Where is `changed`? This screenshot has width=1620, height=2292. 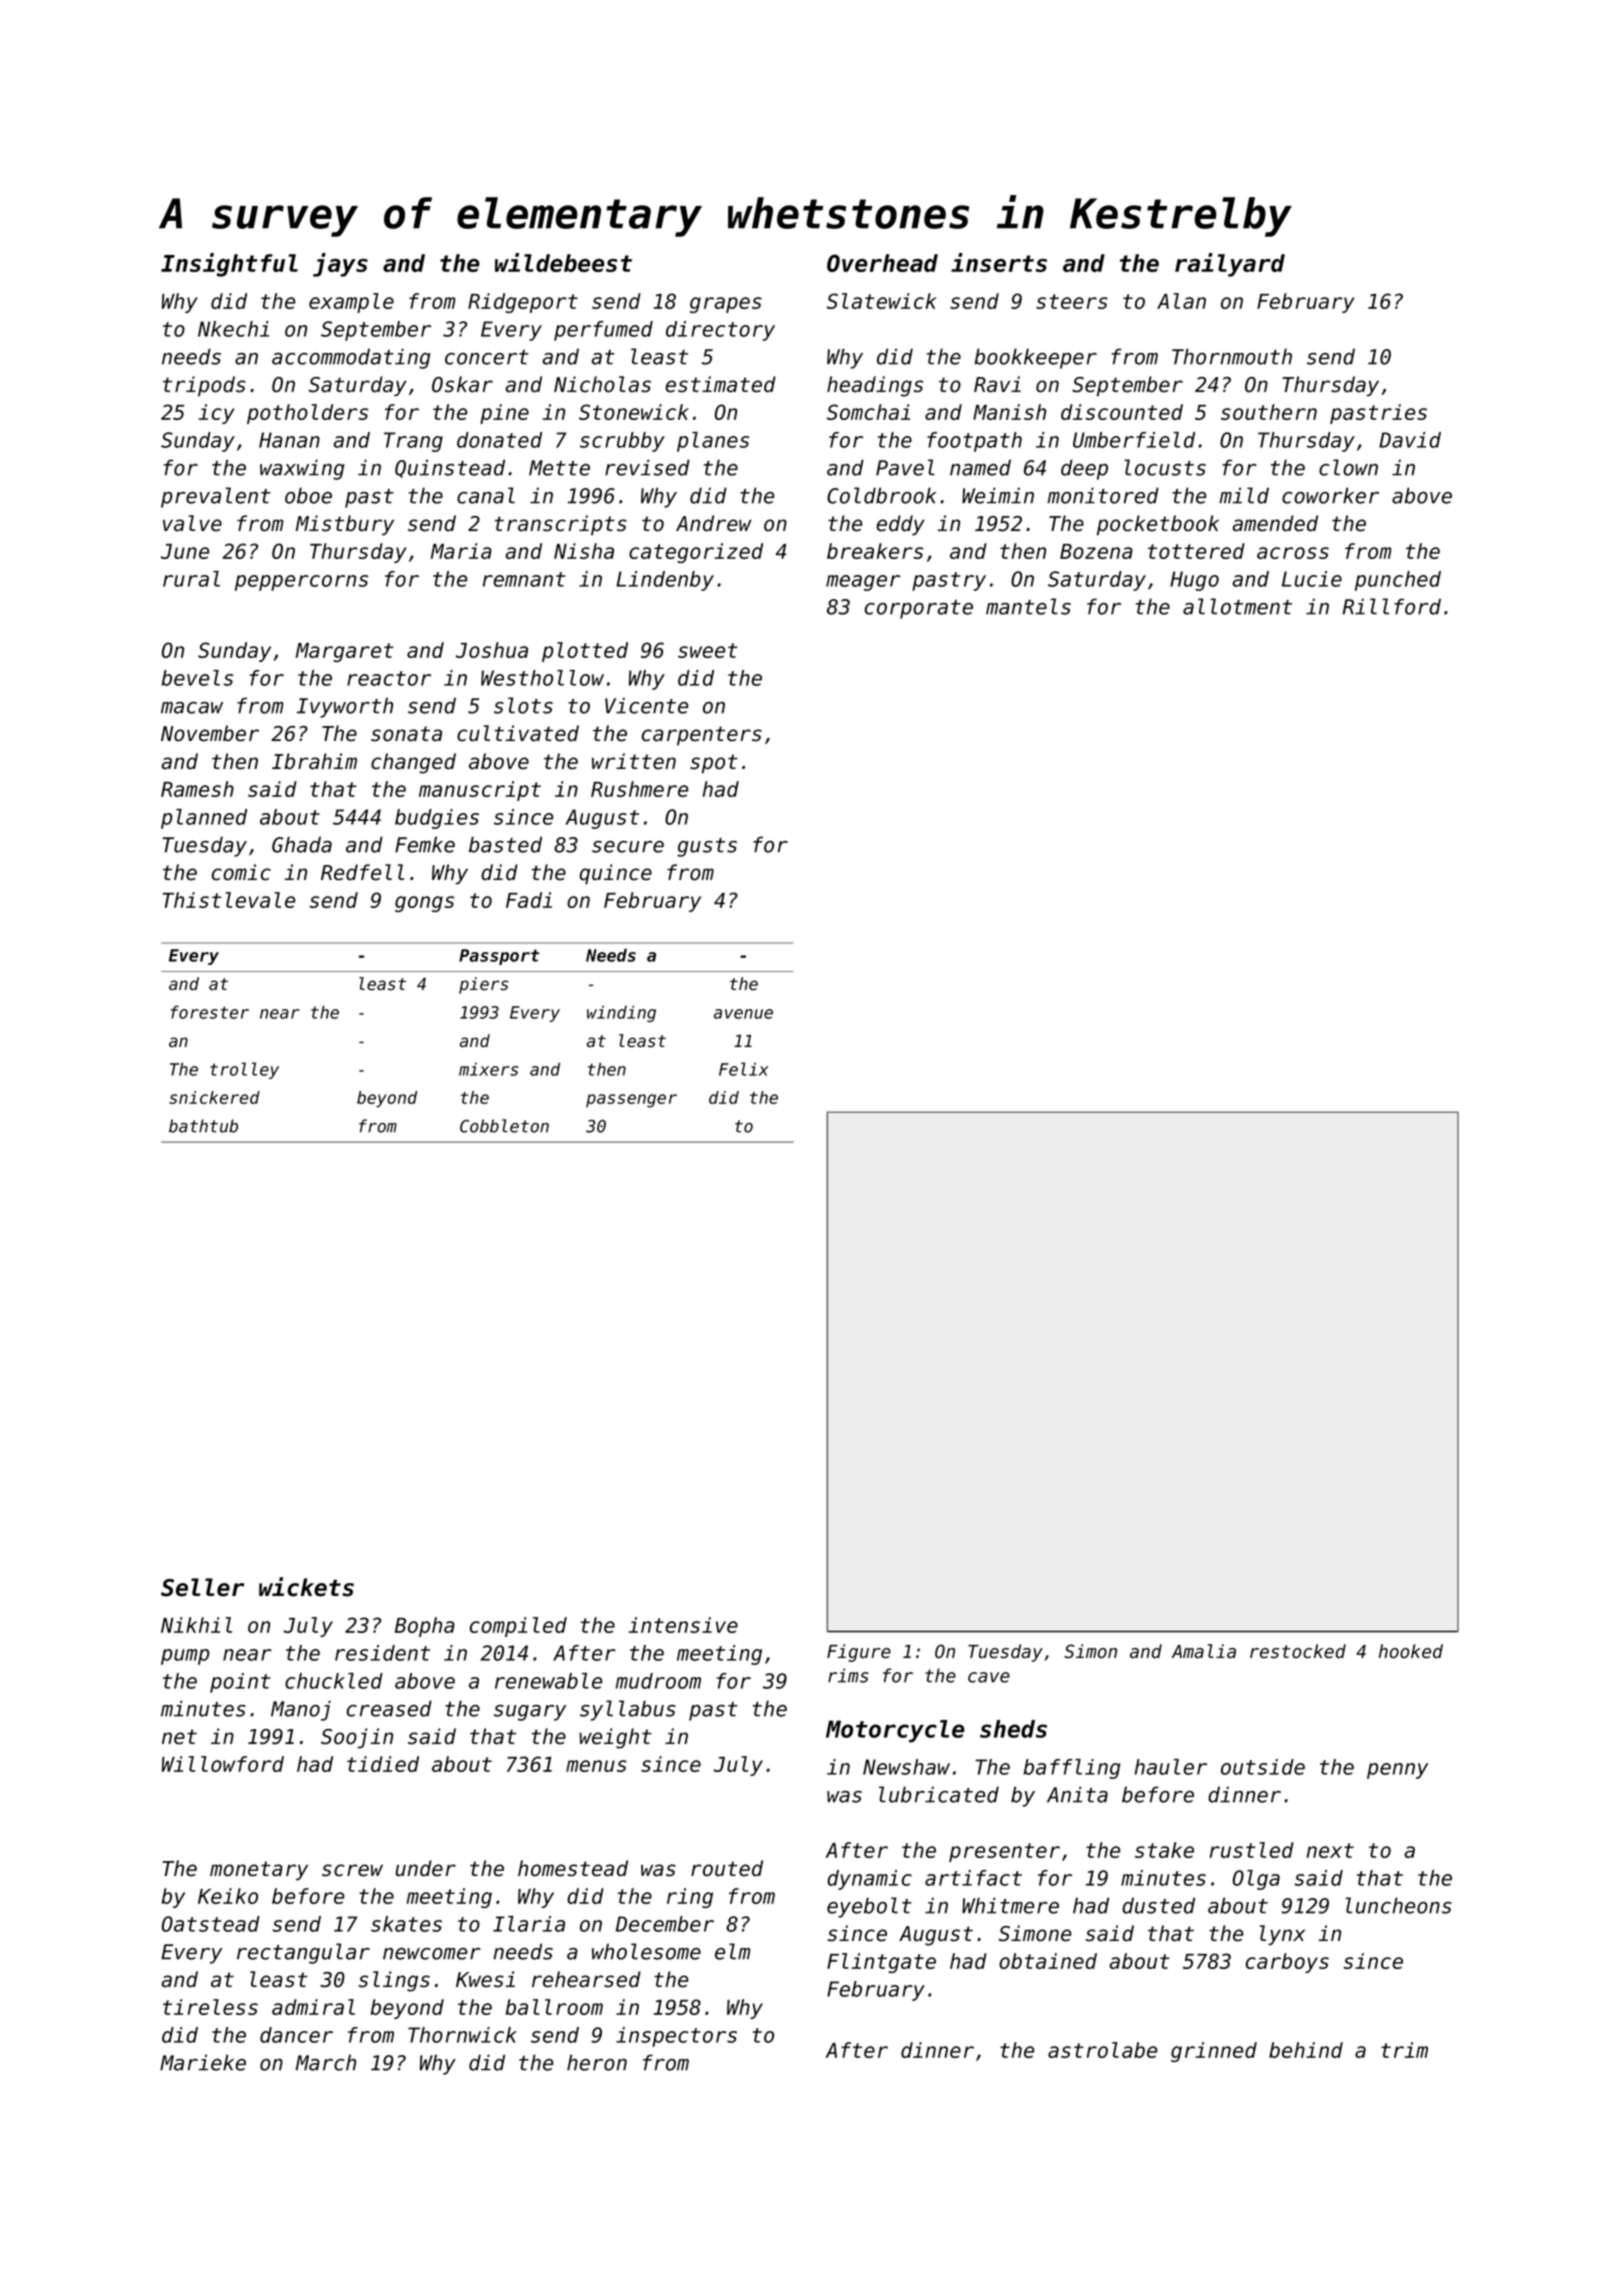
changed is located at coordinates (413, 763).
